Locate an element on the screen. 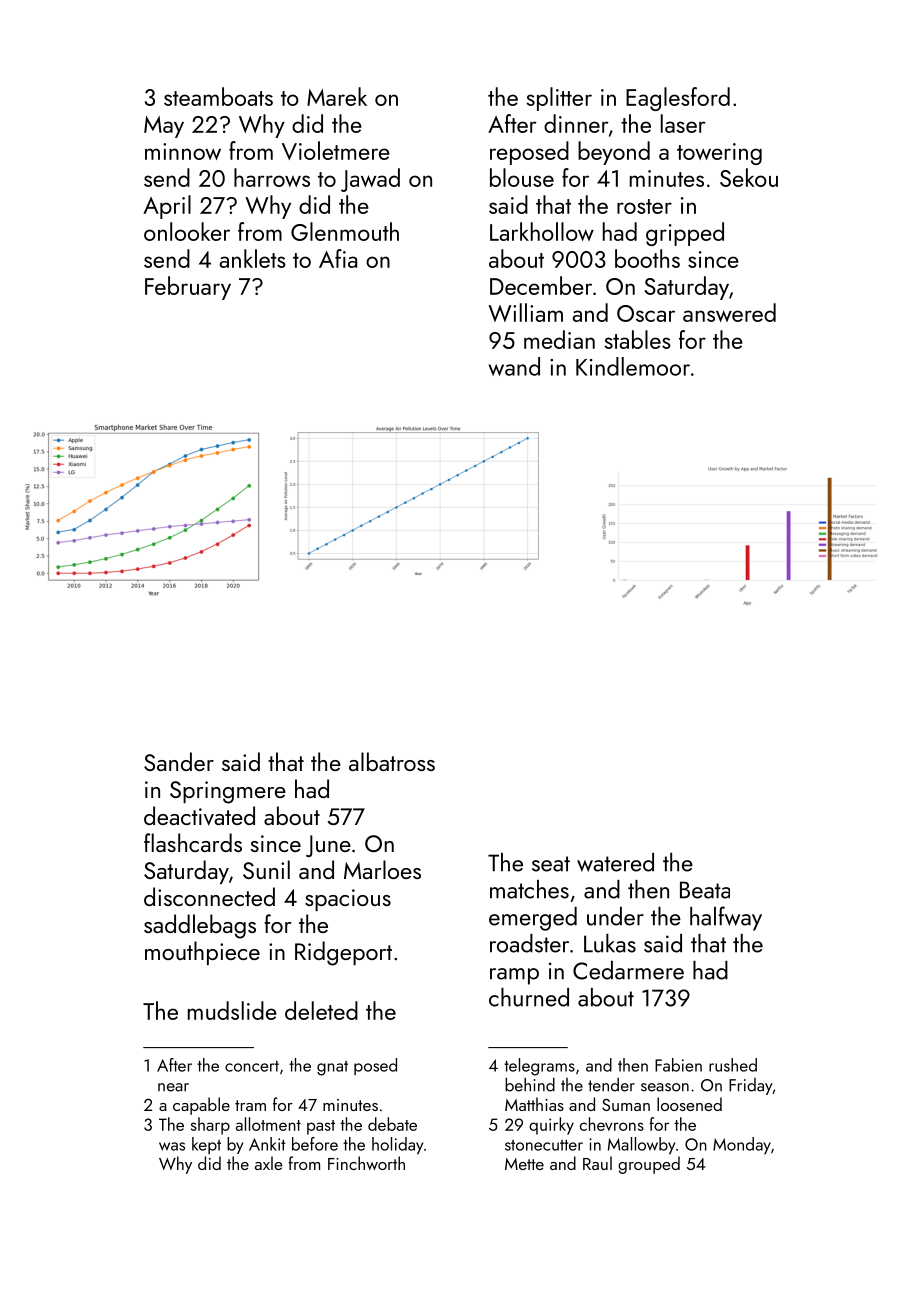 This screenshot has width=924, height=1311. Eaglesford is located at coordinates (678, 99).
